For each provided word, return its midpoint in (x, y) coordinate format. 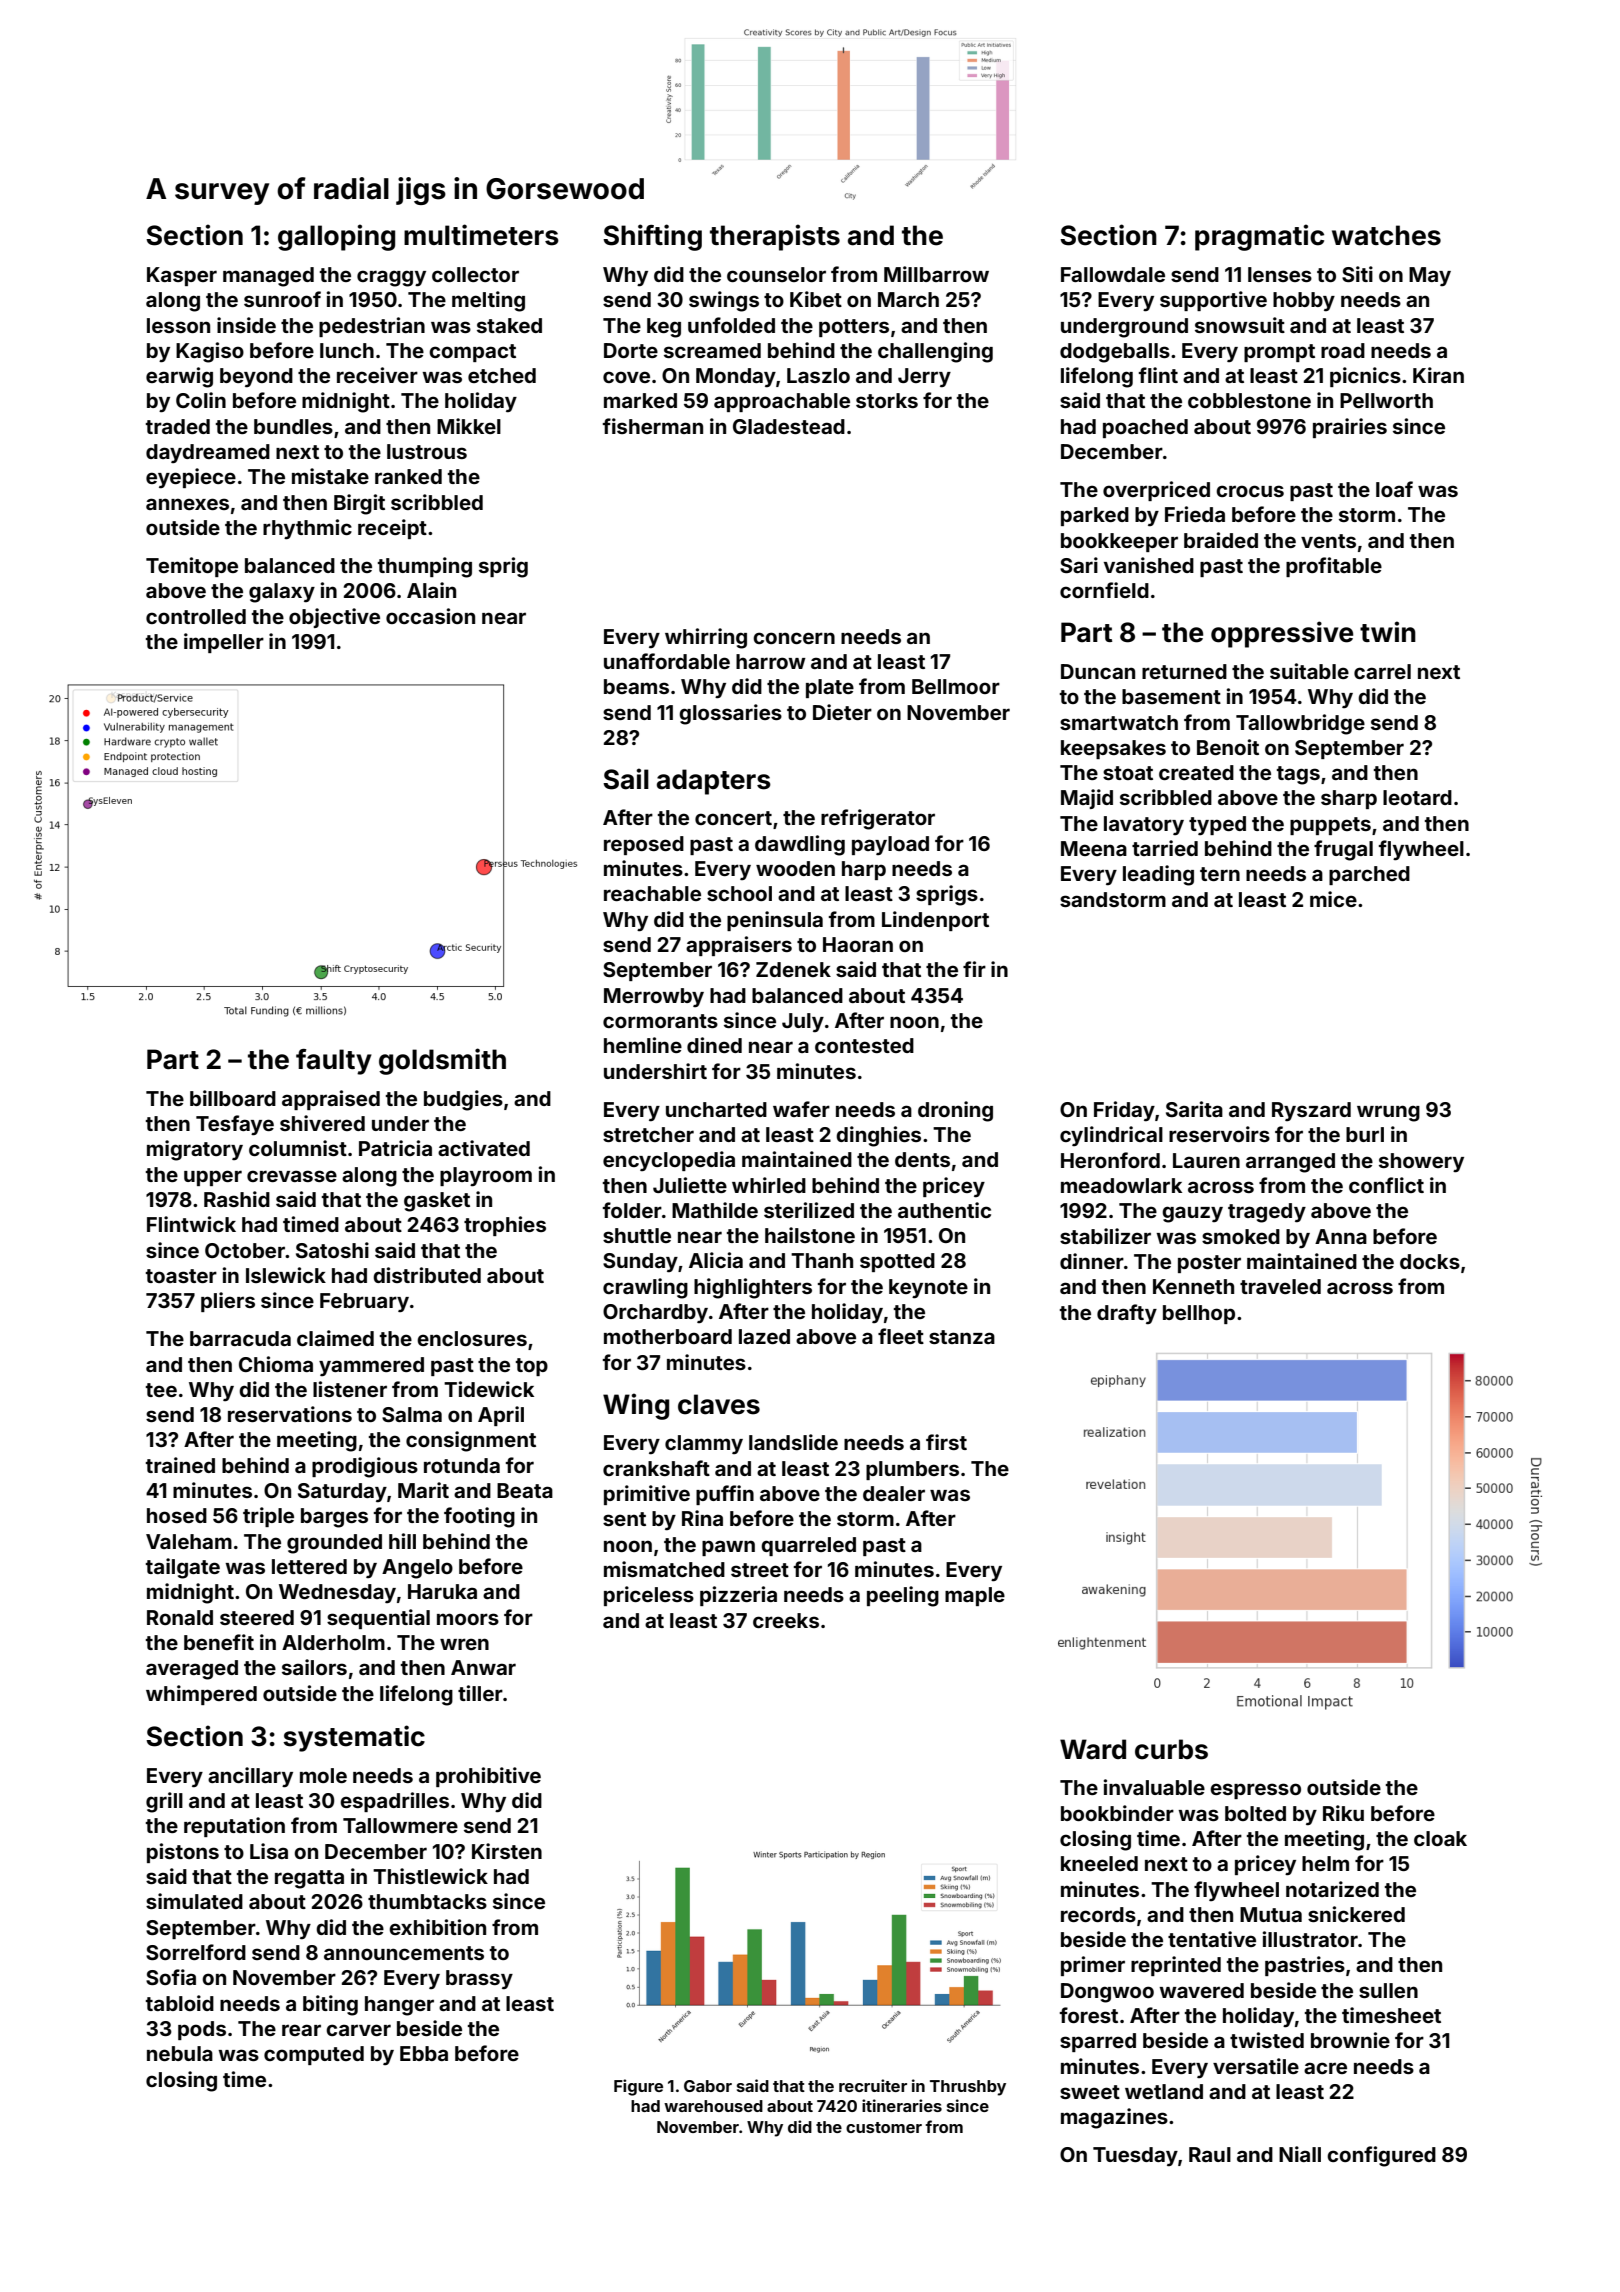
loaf (1394, 489)
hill (402, 1541)
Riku (1343, 1813)
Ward (1093, 1749)
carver (358, 2030)
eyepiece (191, 478)
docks (1430, 1261)
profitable (1334, 567)
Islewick (286, 1275)
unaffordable (667, 661)
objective (334, 618)
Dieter (842, 712)
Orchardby (655, 1313)
